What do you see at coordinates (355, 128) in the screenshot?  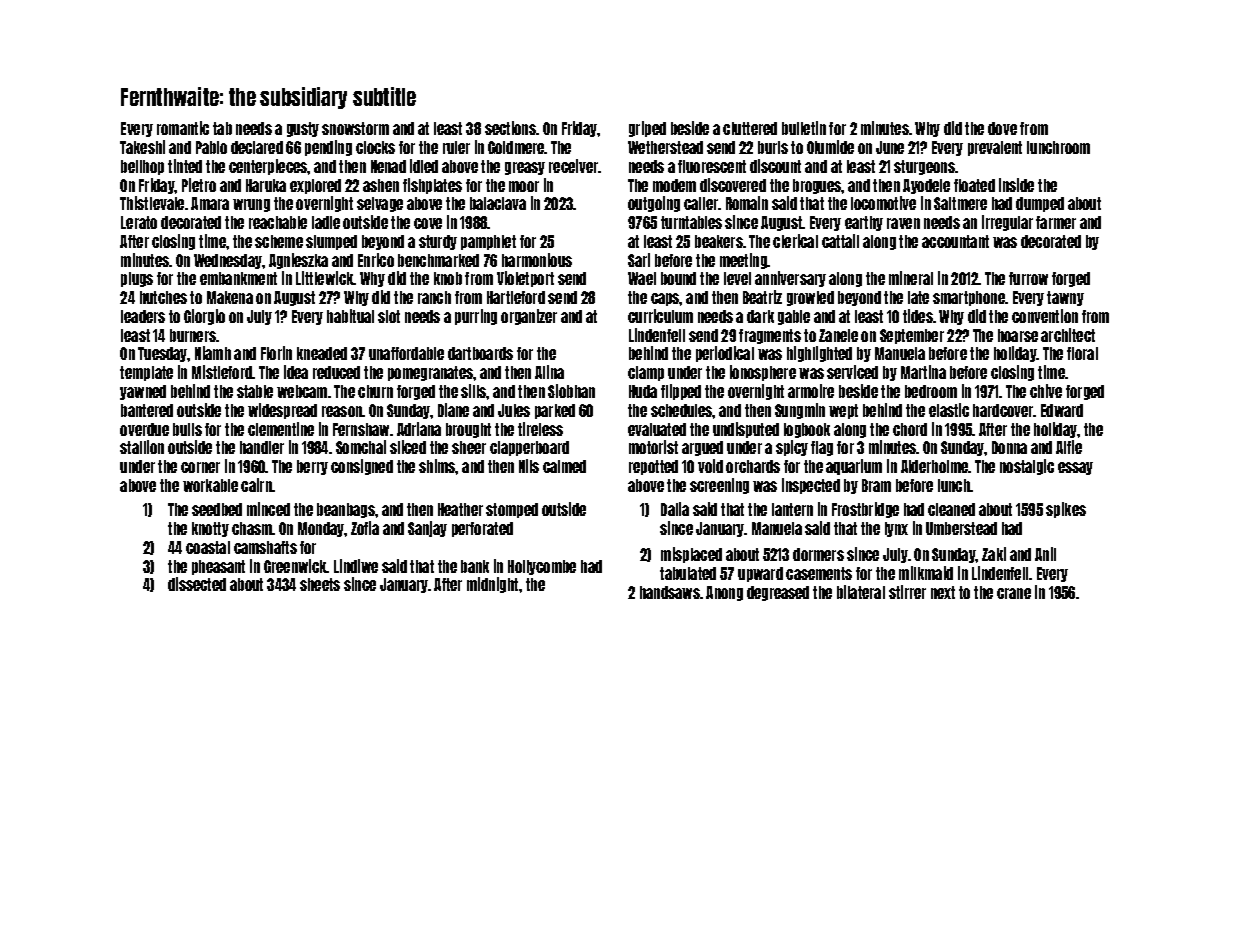 I see `snowstorm` at bounding box center [355, 128].
